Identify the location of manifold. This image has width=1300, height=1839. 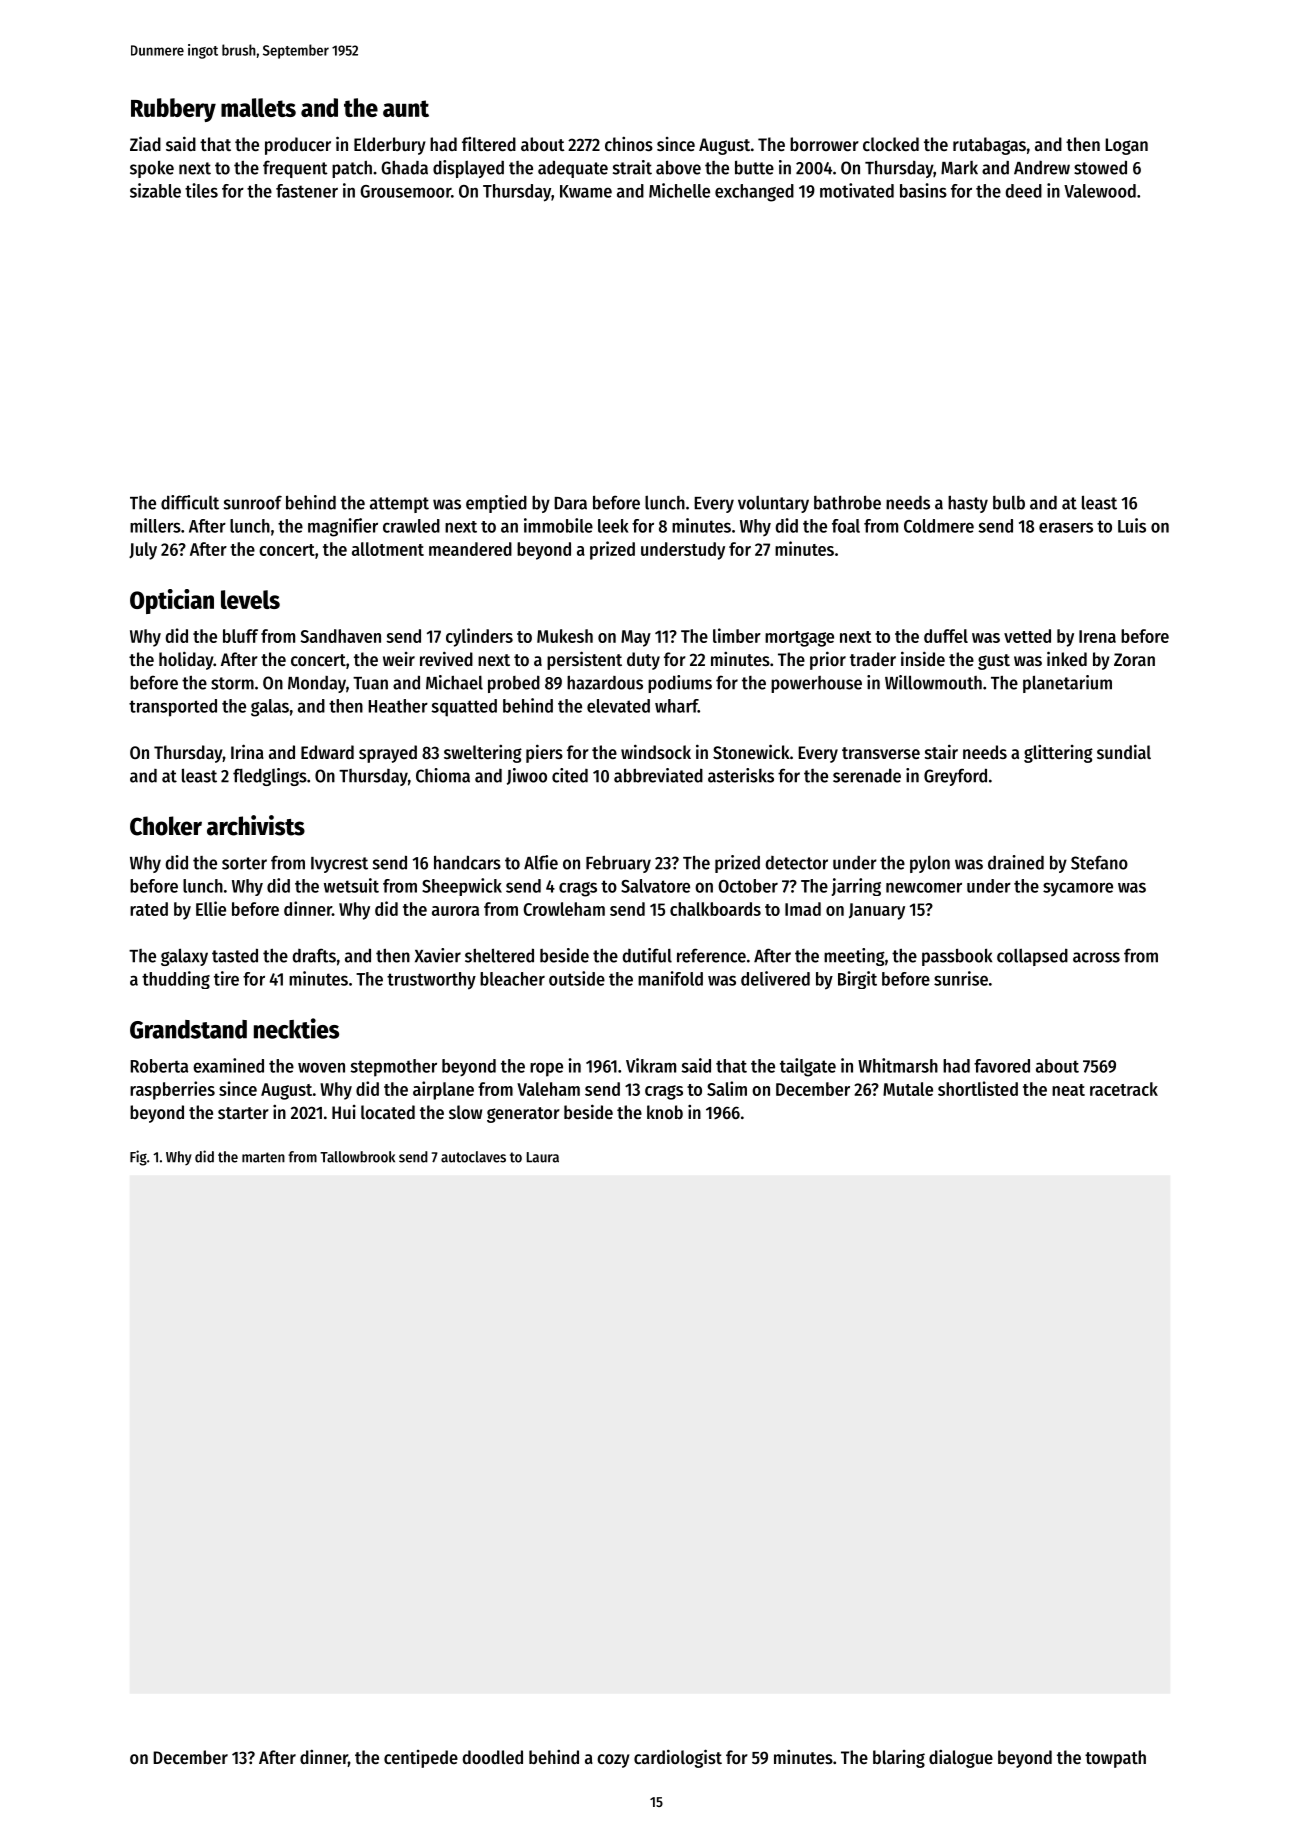
(670, 978).
